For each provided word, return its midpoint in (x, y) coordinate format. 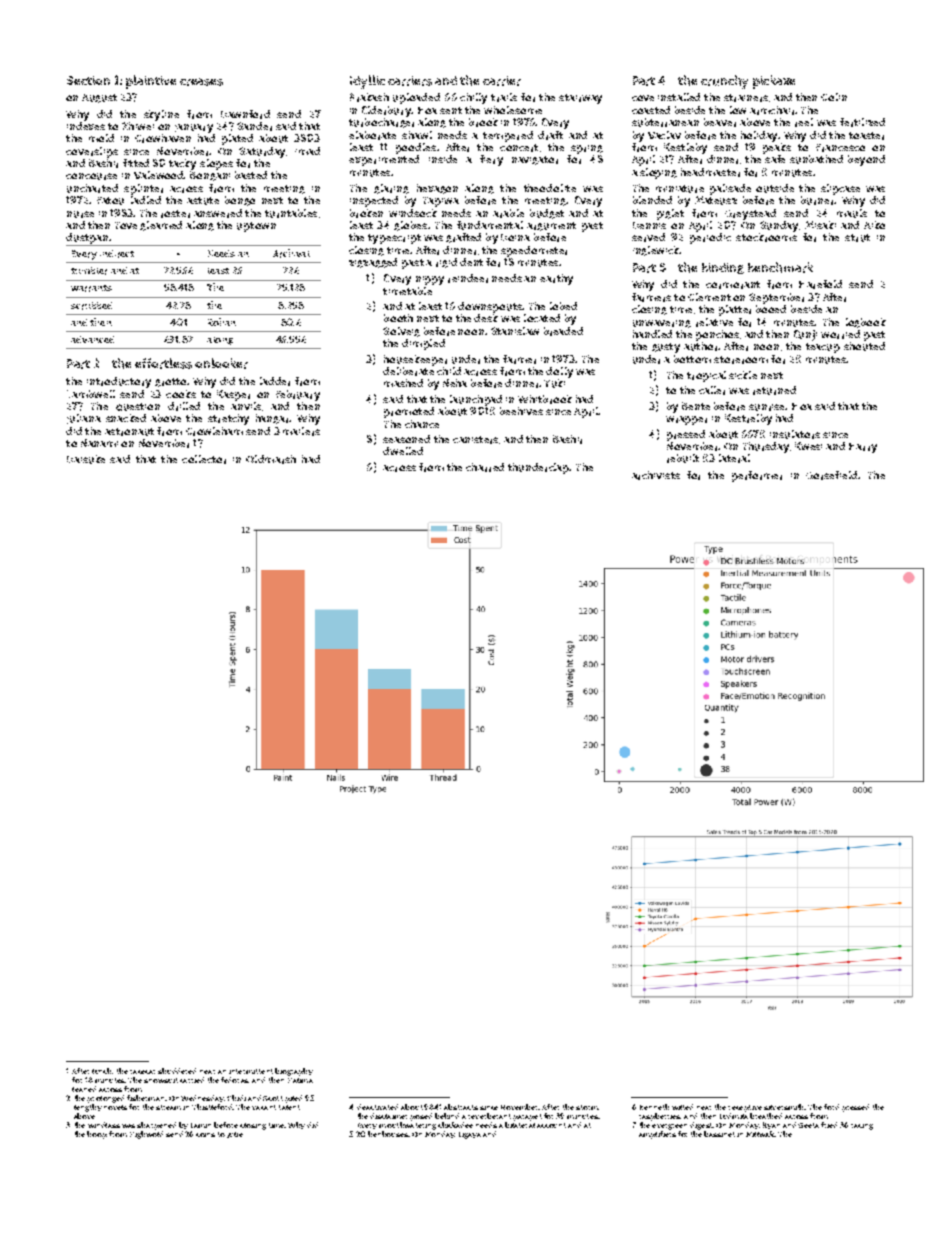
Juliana (84, 419)
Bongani (210, 176)
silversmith (784, 1107)
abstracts (461, 1107)
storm (587, 1107)
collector (204, 459)
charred (485, 467)
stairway (580, 99)
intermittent (251, 1071)
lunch (102, 1071)
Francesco (840, 148)
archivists (656, 475)
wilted (682, 1107)
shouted (864, 346)
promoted (409, 412)
